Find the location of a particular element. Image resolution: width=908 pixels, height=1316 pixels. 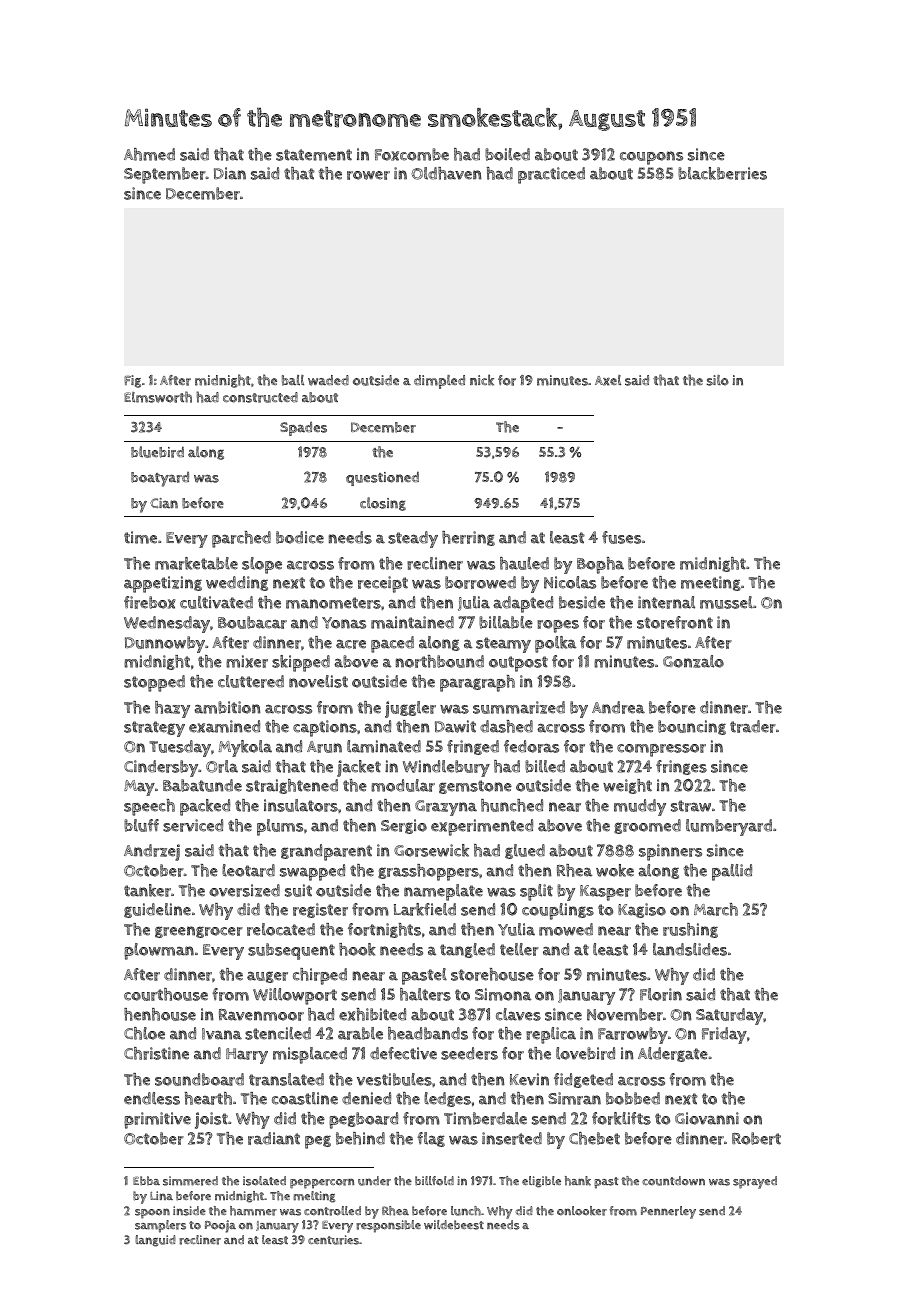

Cian is located at coordinates (164, 503).
